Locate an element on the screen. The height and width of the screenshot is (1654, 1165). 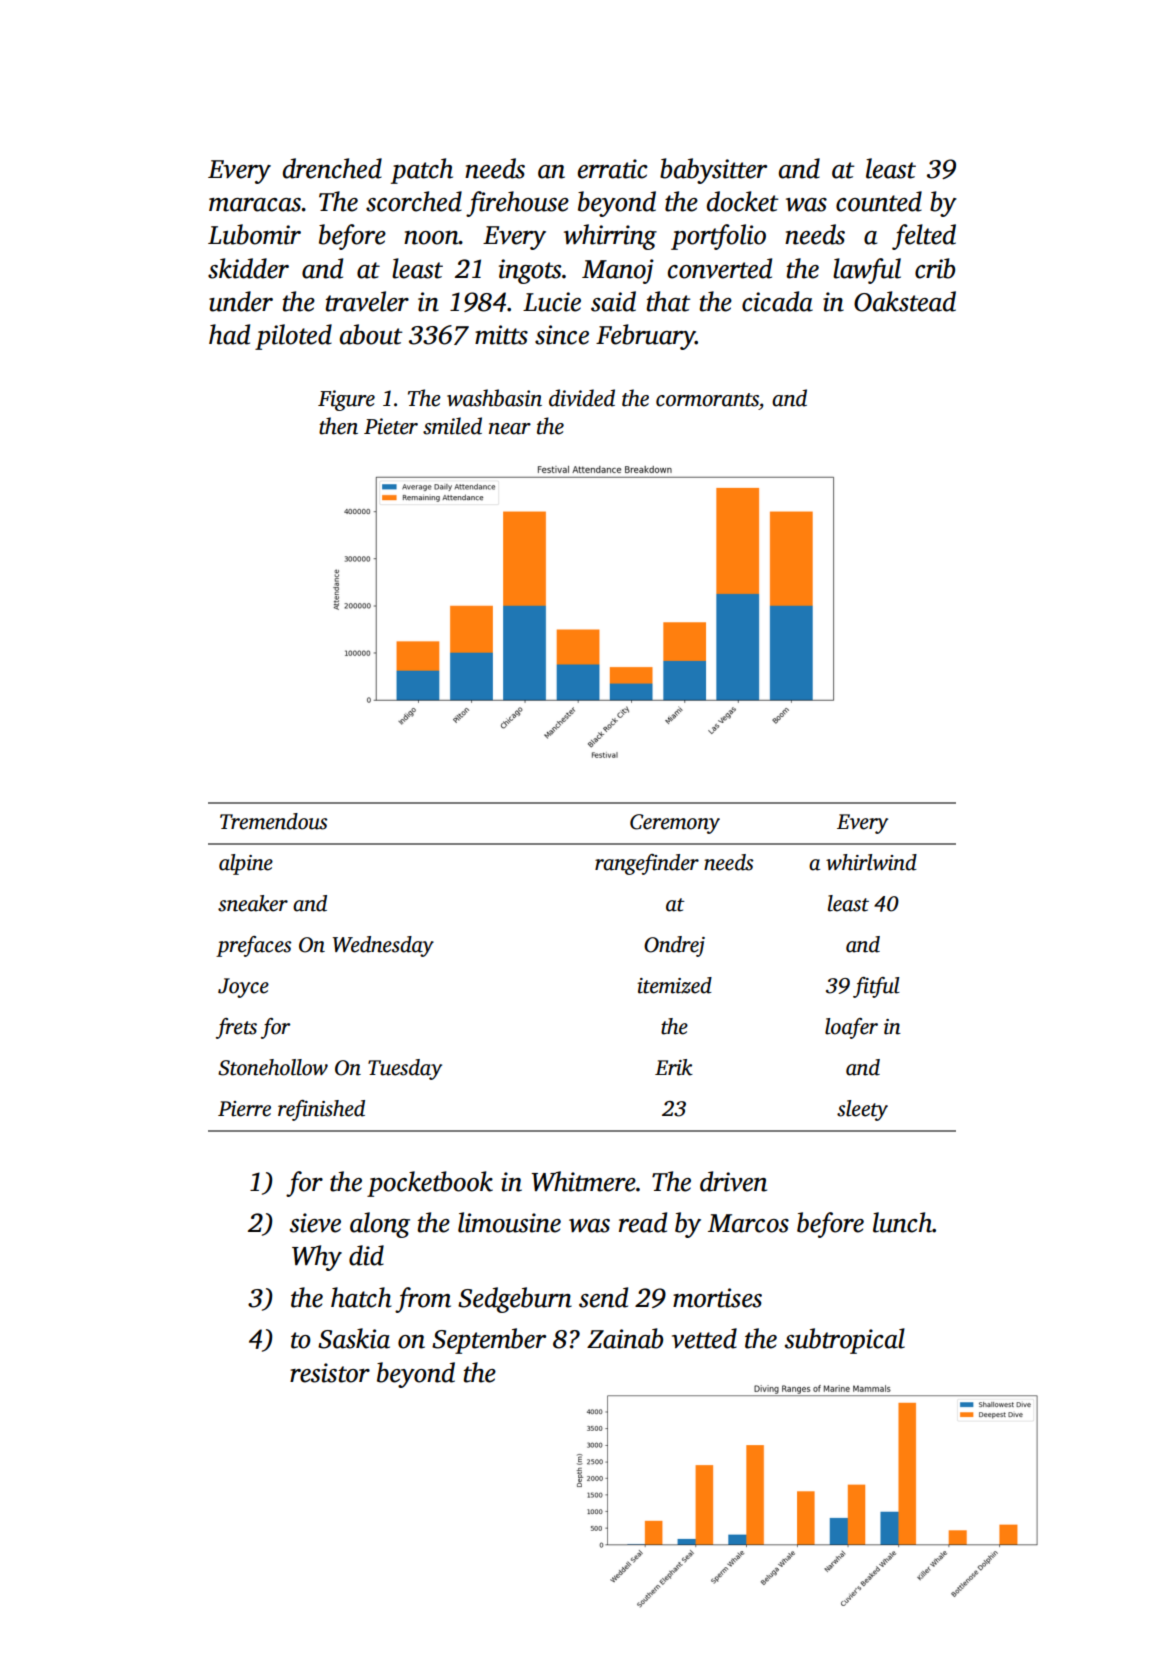
whirlwind is located at coordinates (871, 862).
